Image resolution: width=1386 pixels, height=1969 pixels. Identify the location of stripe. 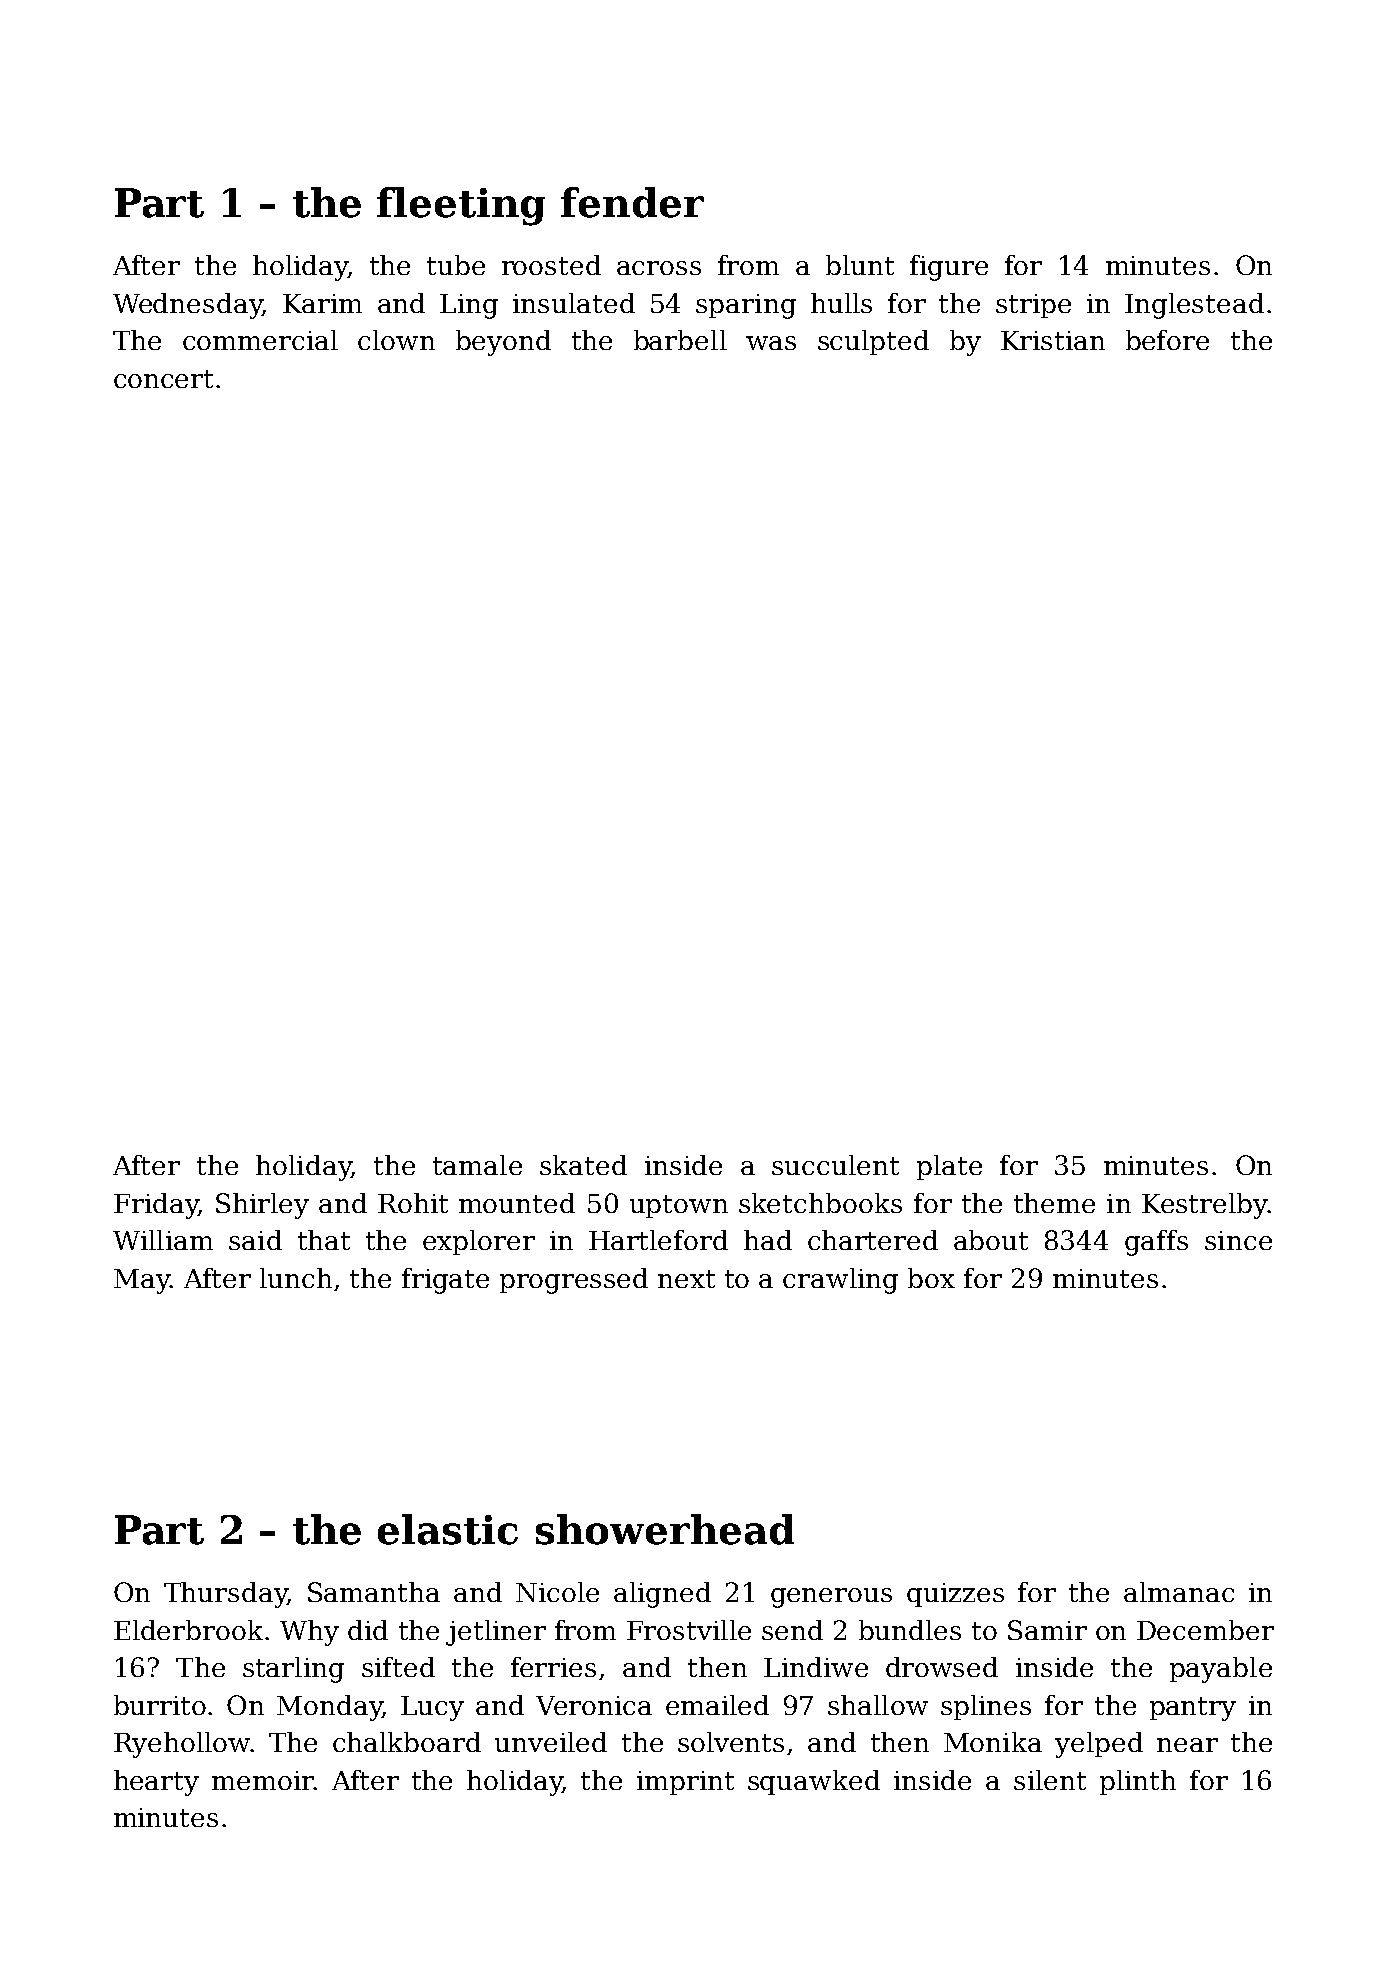
(1033, 306).
